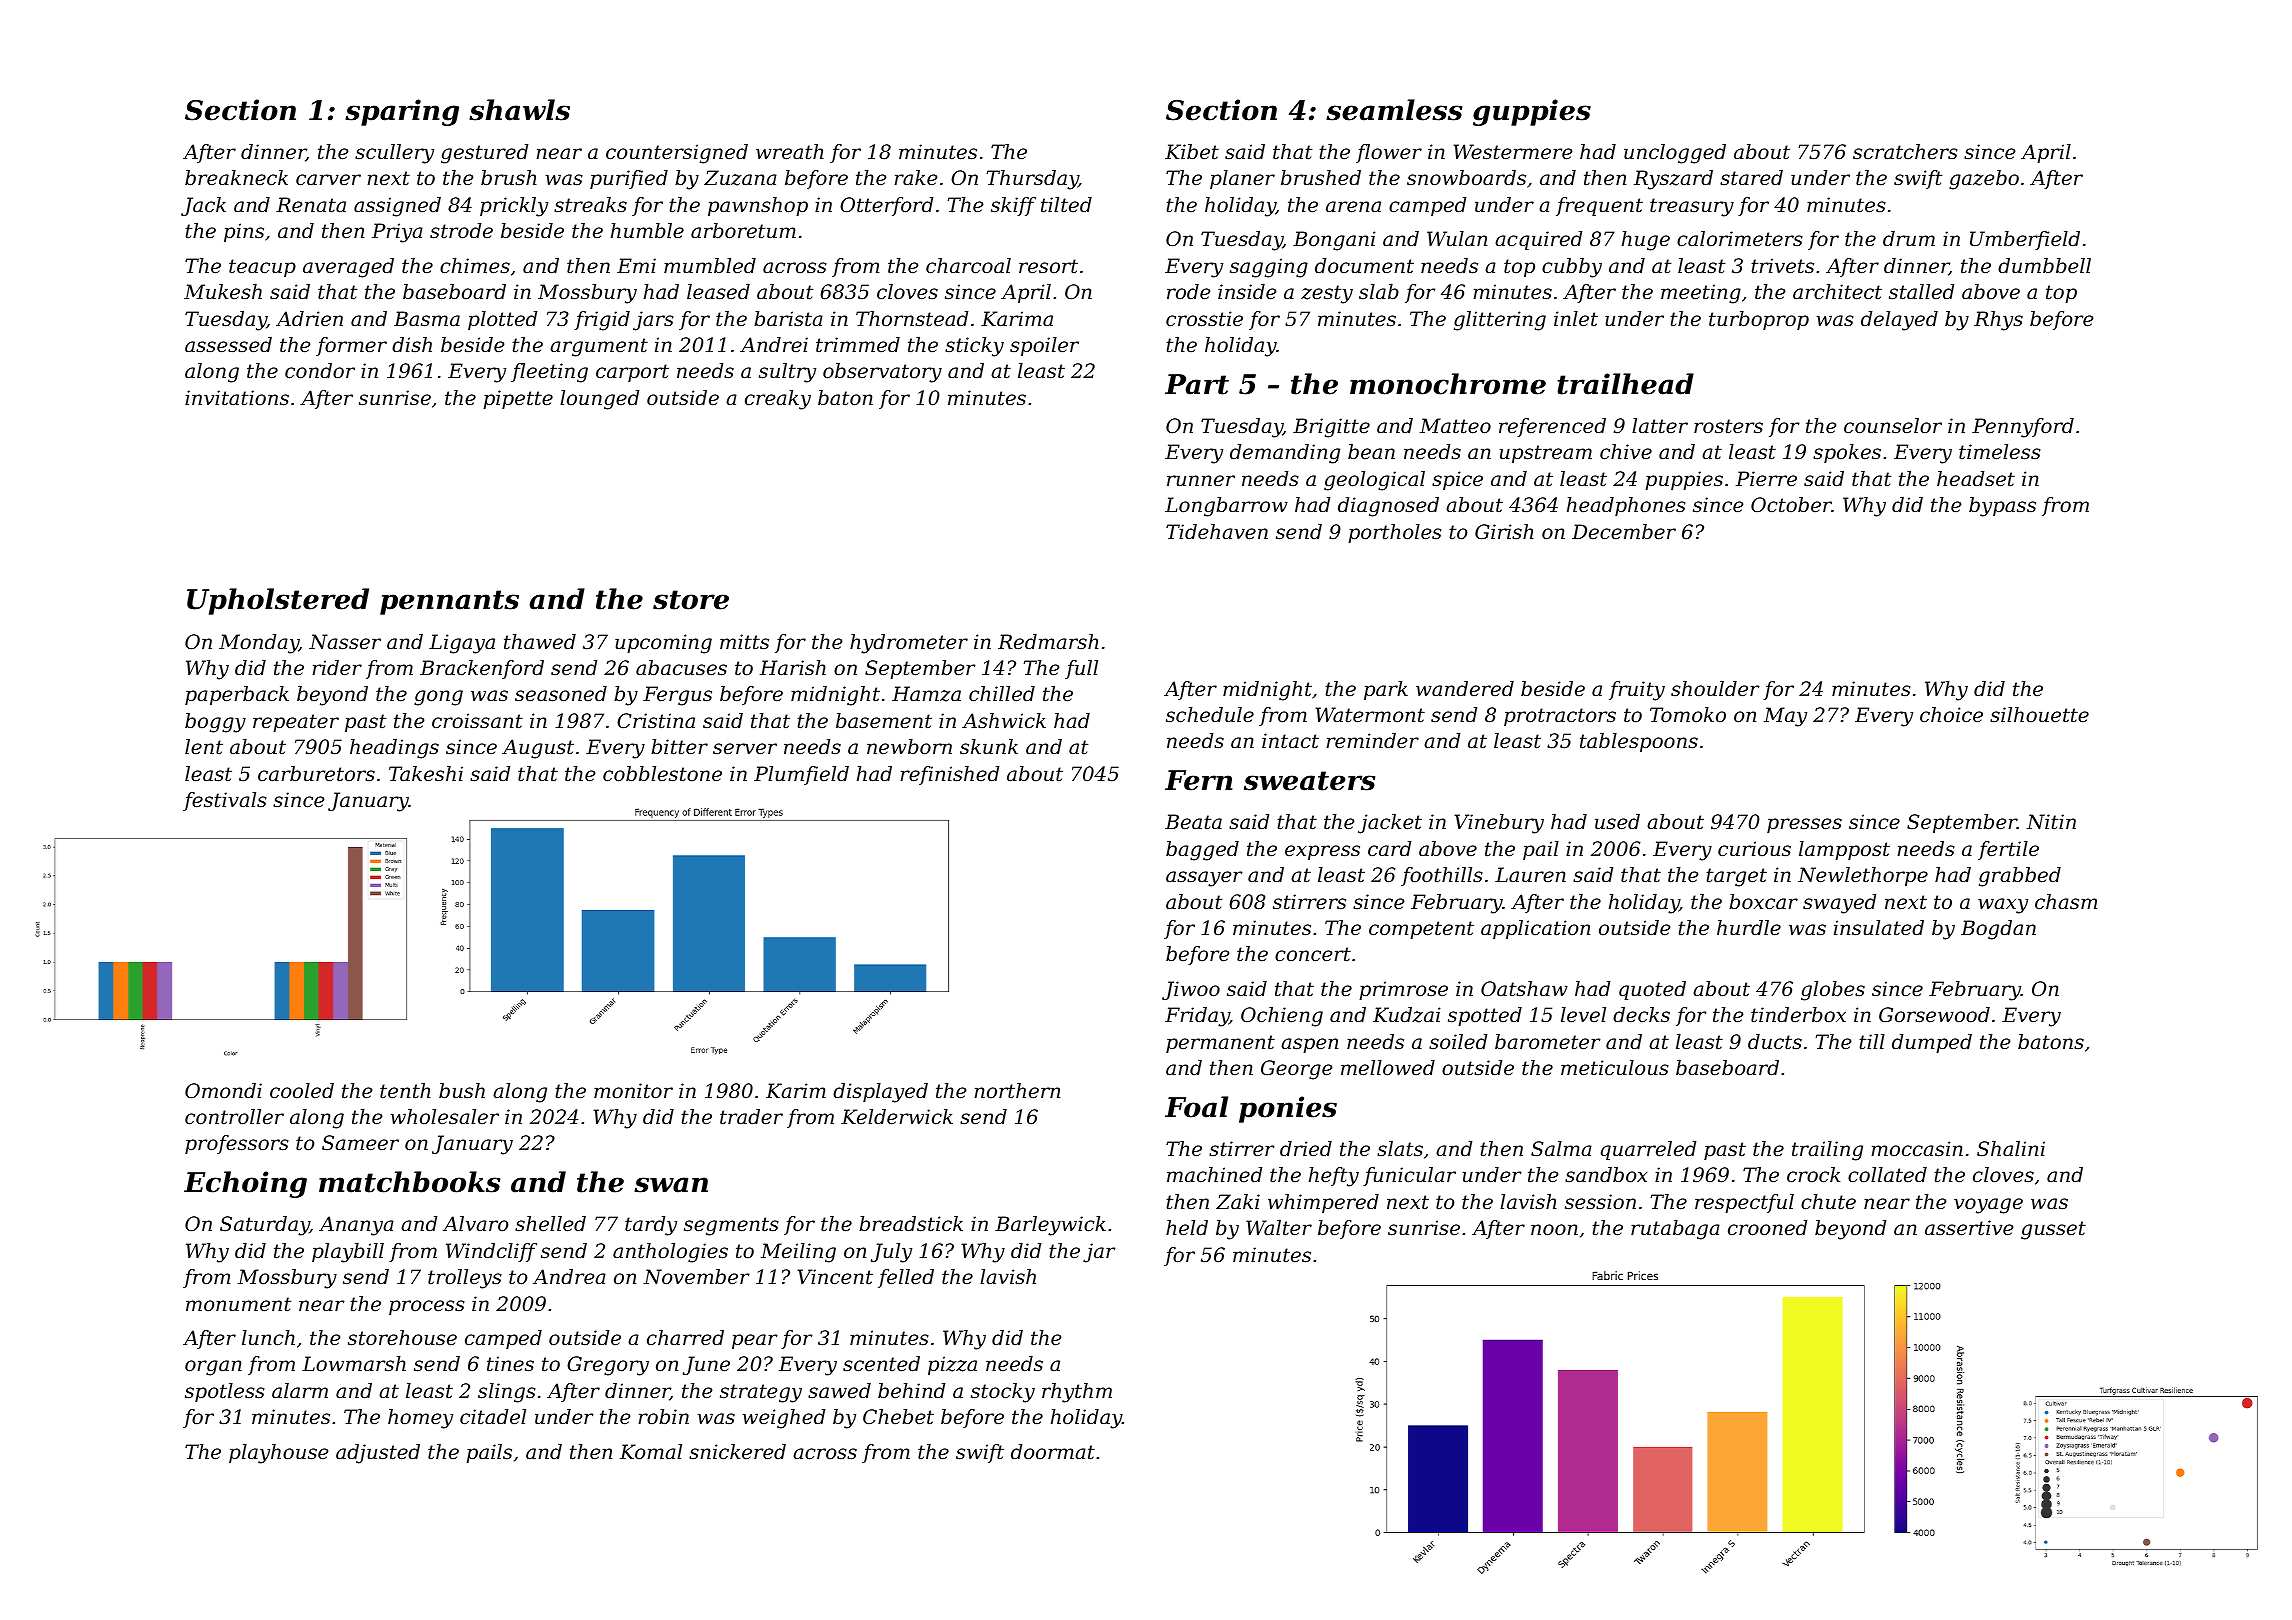 The width and height of the screenshot is (2292, 1620). I want to click on Renata, so click(311, 205).
